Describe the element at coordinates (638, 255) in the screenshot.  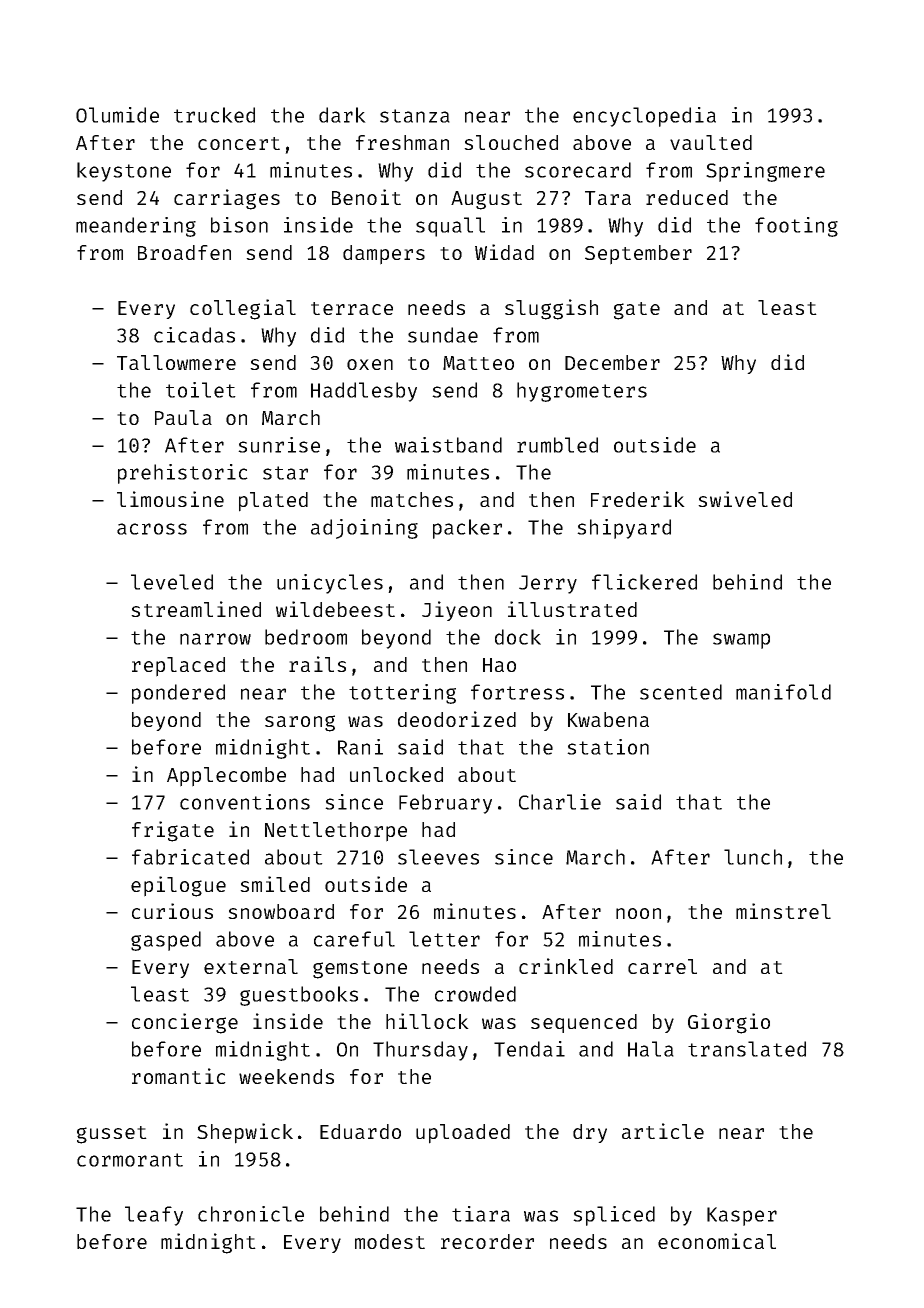
I see `September` at that location.
